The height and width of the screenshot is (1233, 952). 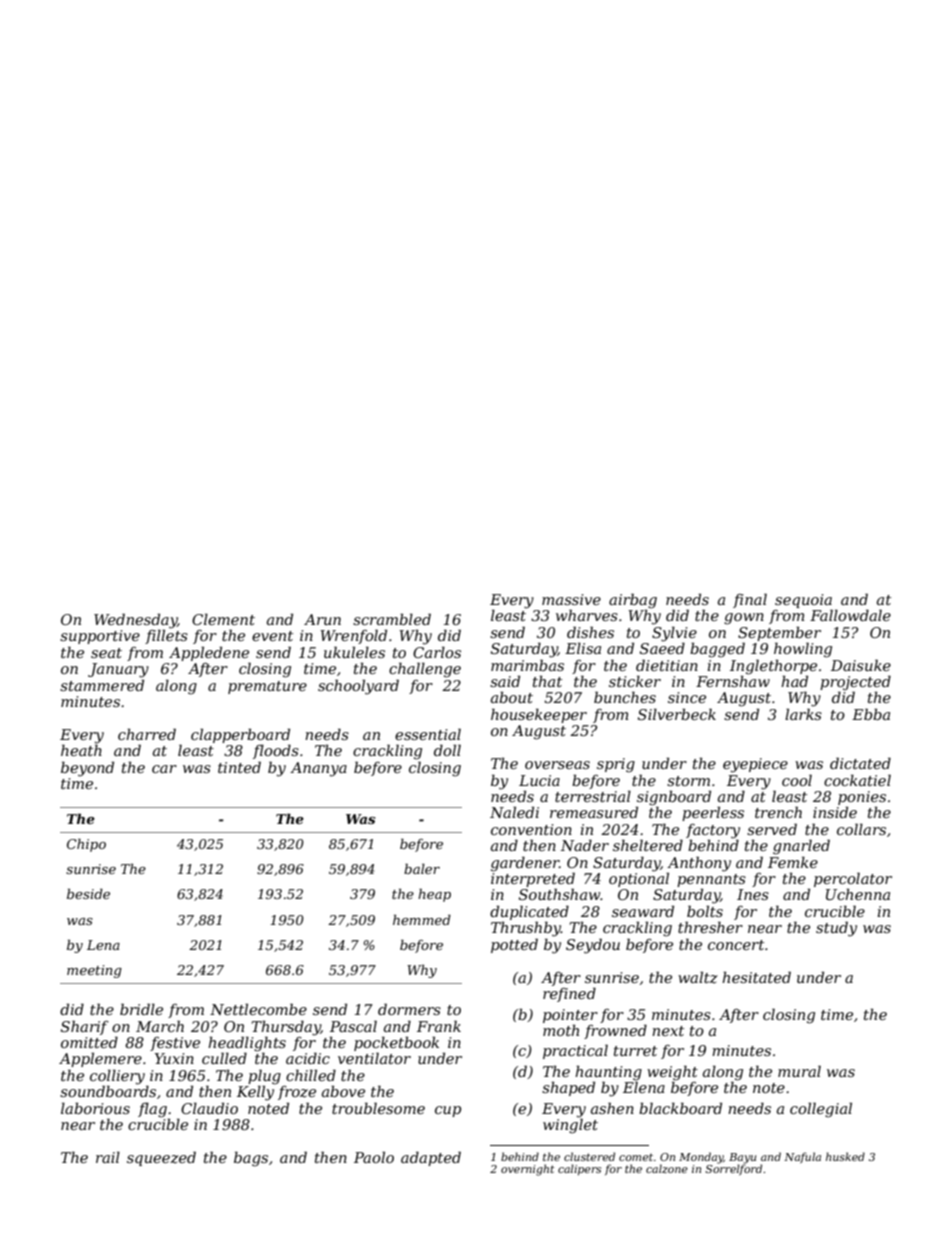 What do you see at coordinates (258, 1009) in the screenshot?
I see `Nettlecombe` at bounding box center [258, 1009].
